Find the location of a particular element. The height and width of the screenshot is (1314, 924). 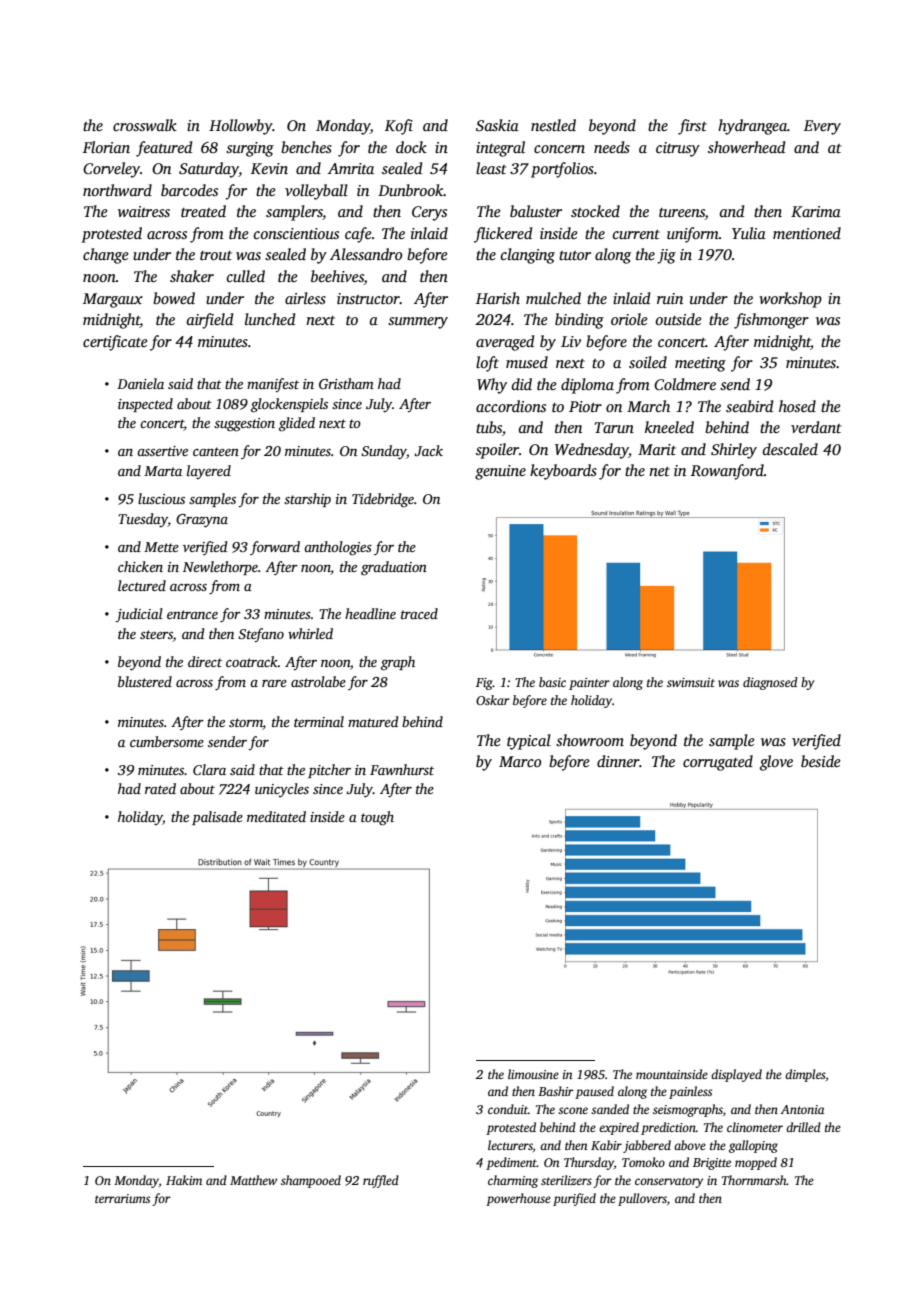

whirled is located at coordinates (310, 633).
